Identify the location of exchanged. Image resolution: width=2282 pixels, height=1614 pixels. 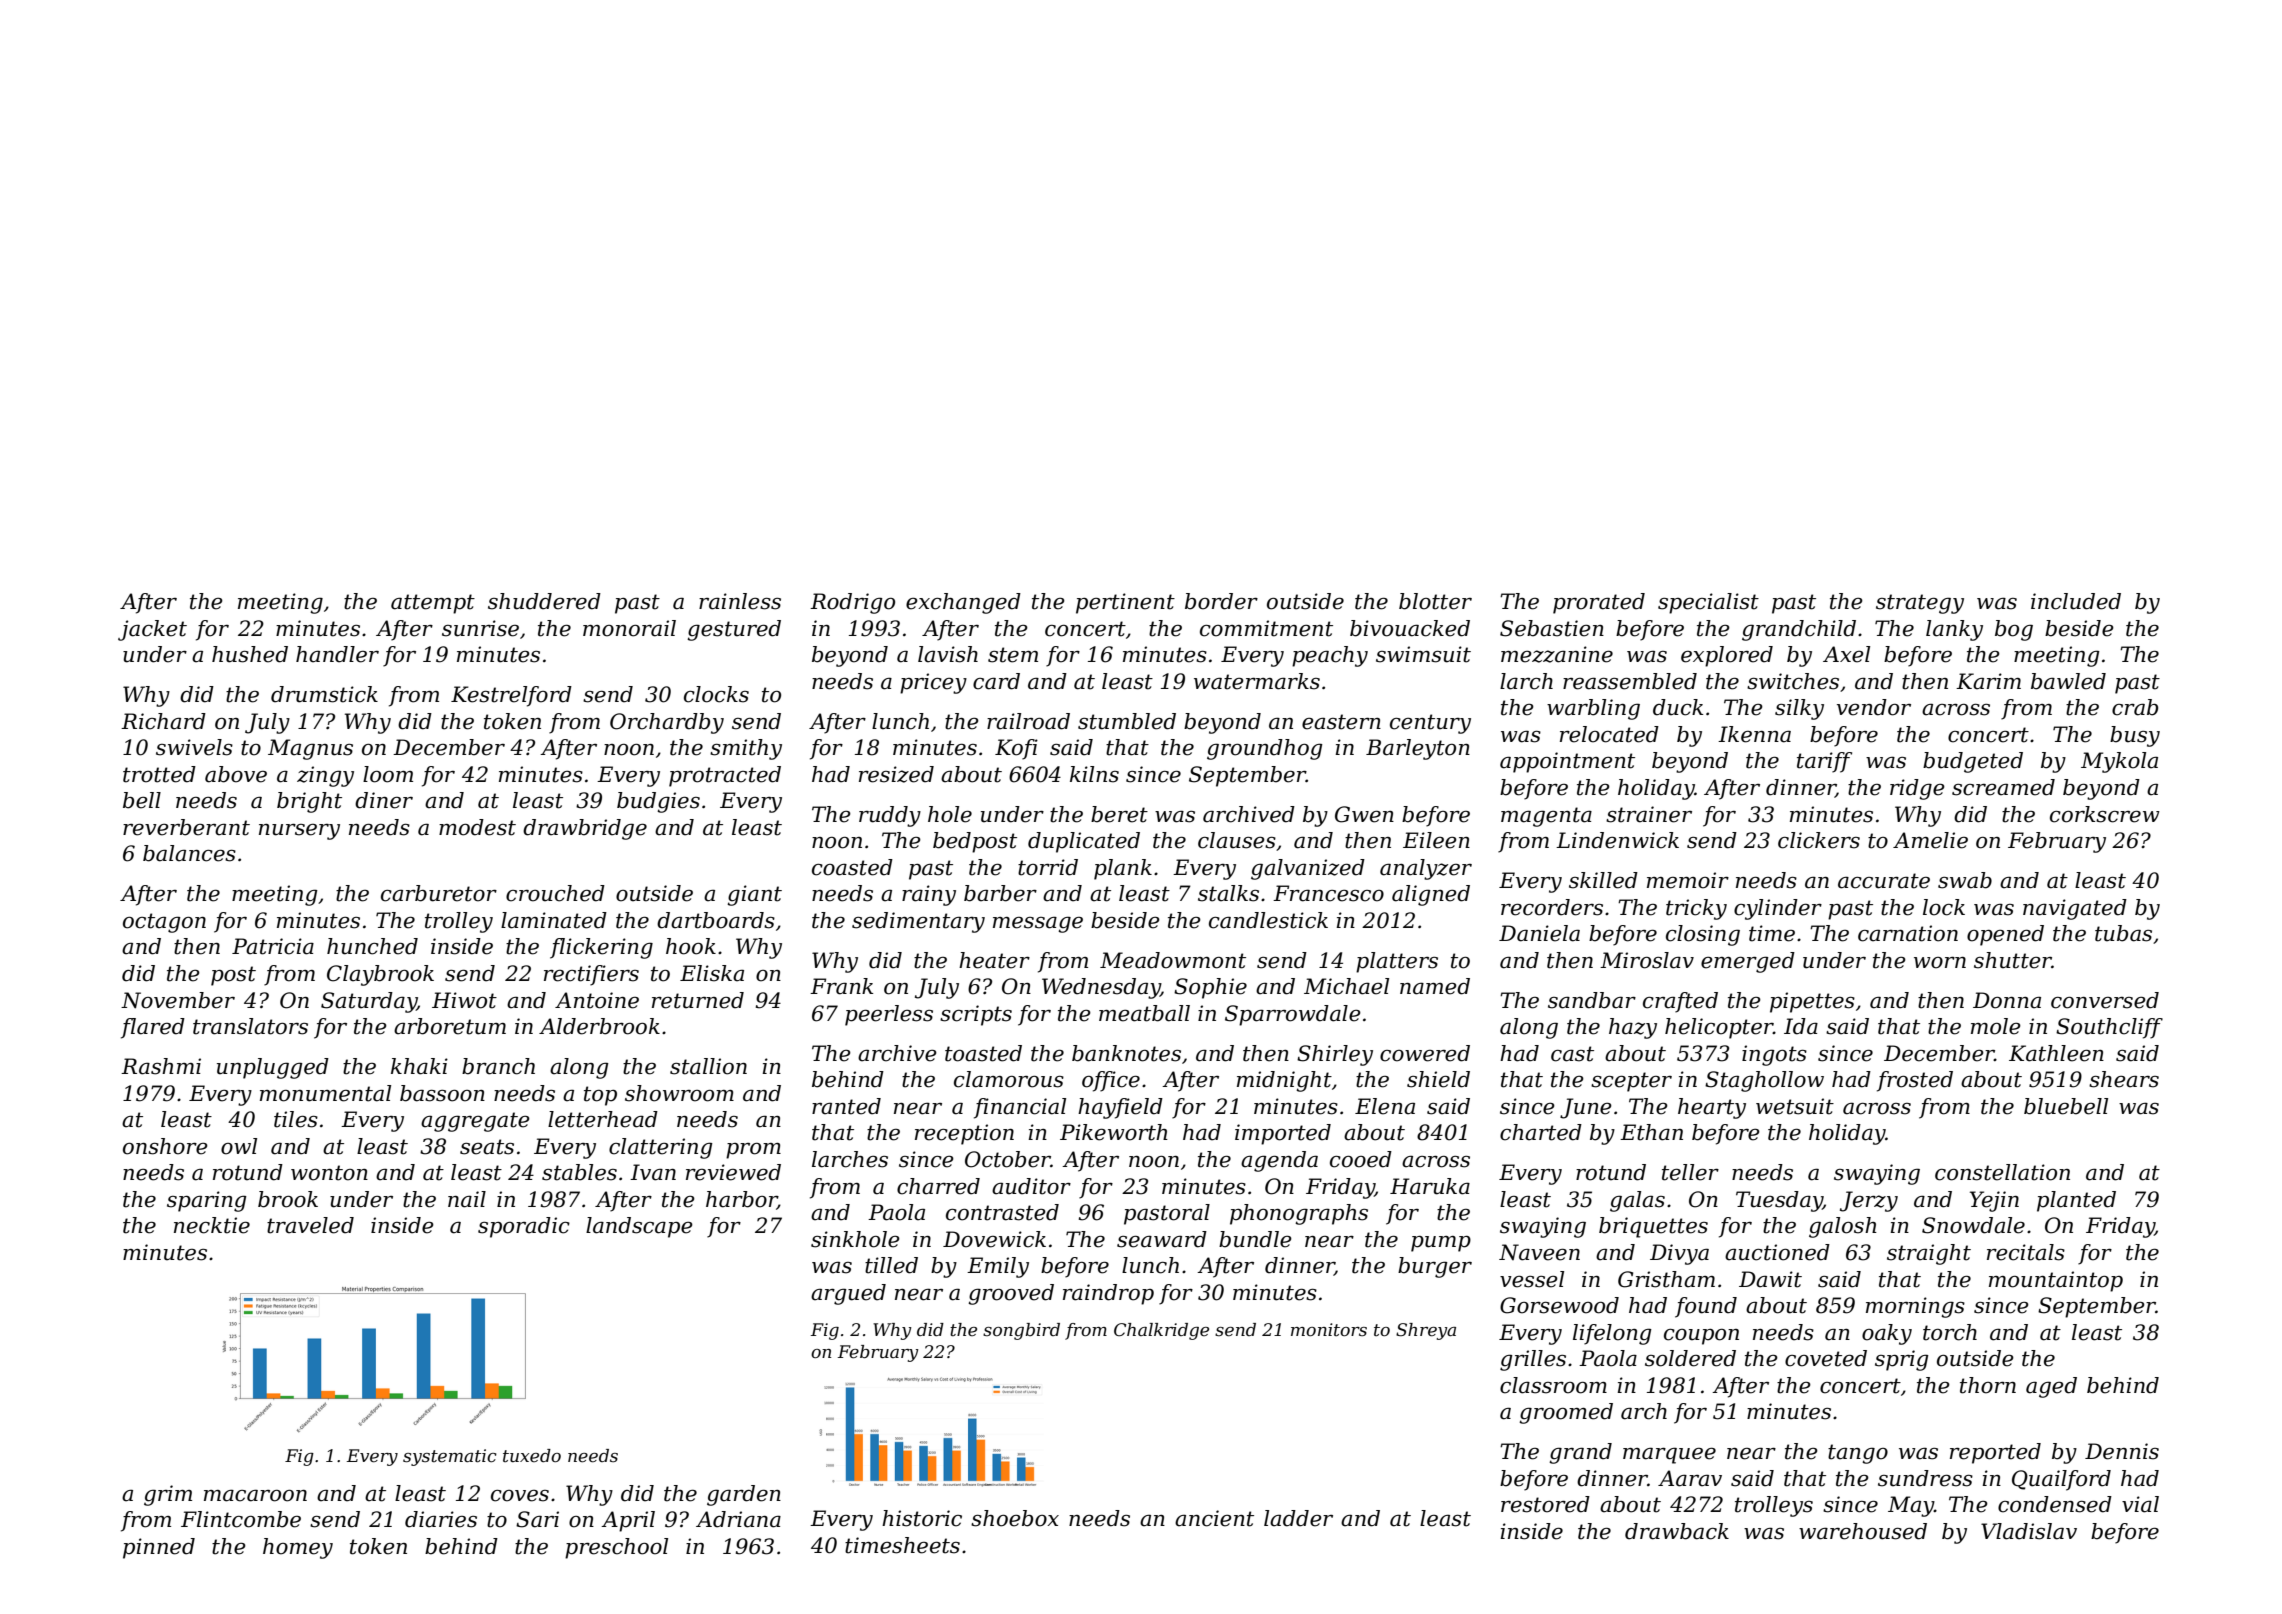
(963, 603).
